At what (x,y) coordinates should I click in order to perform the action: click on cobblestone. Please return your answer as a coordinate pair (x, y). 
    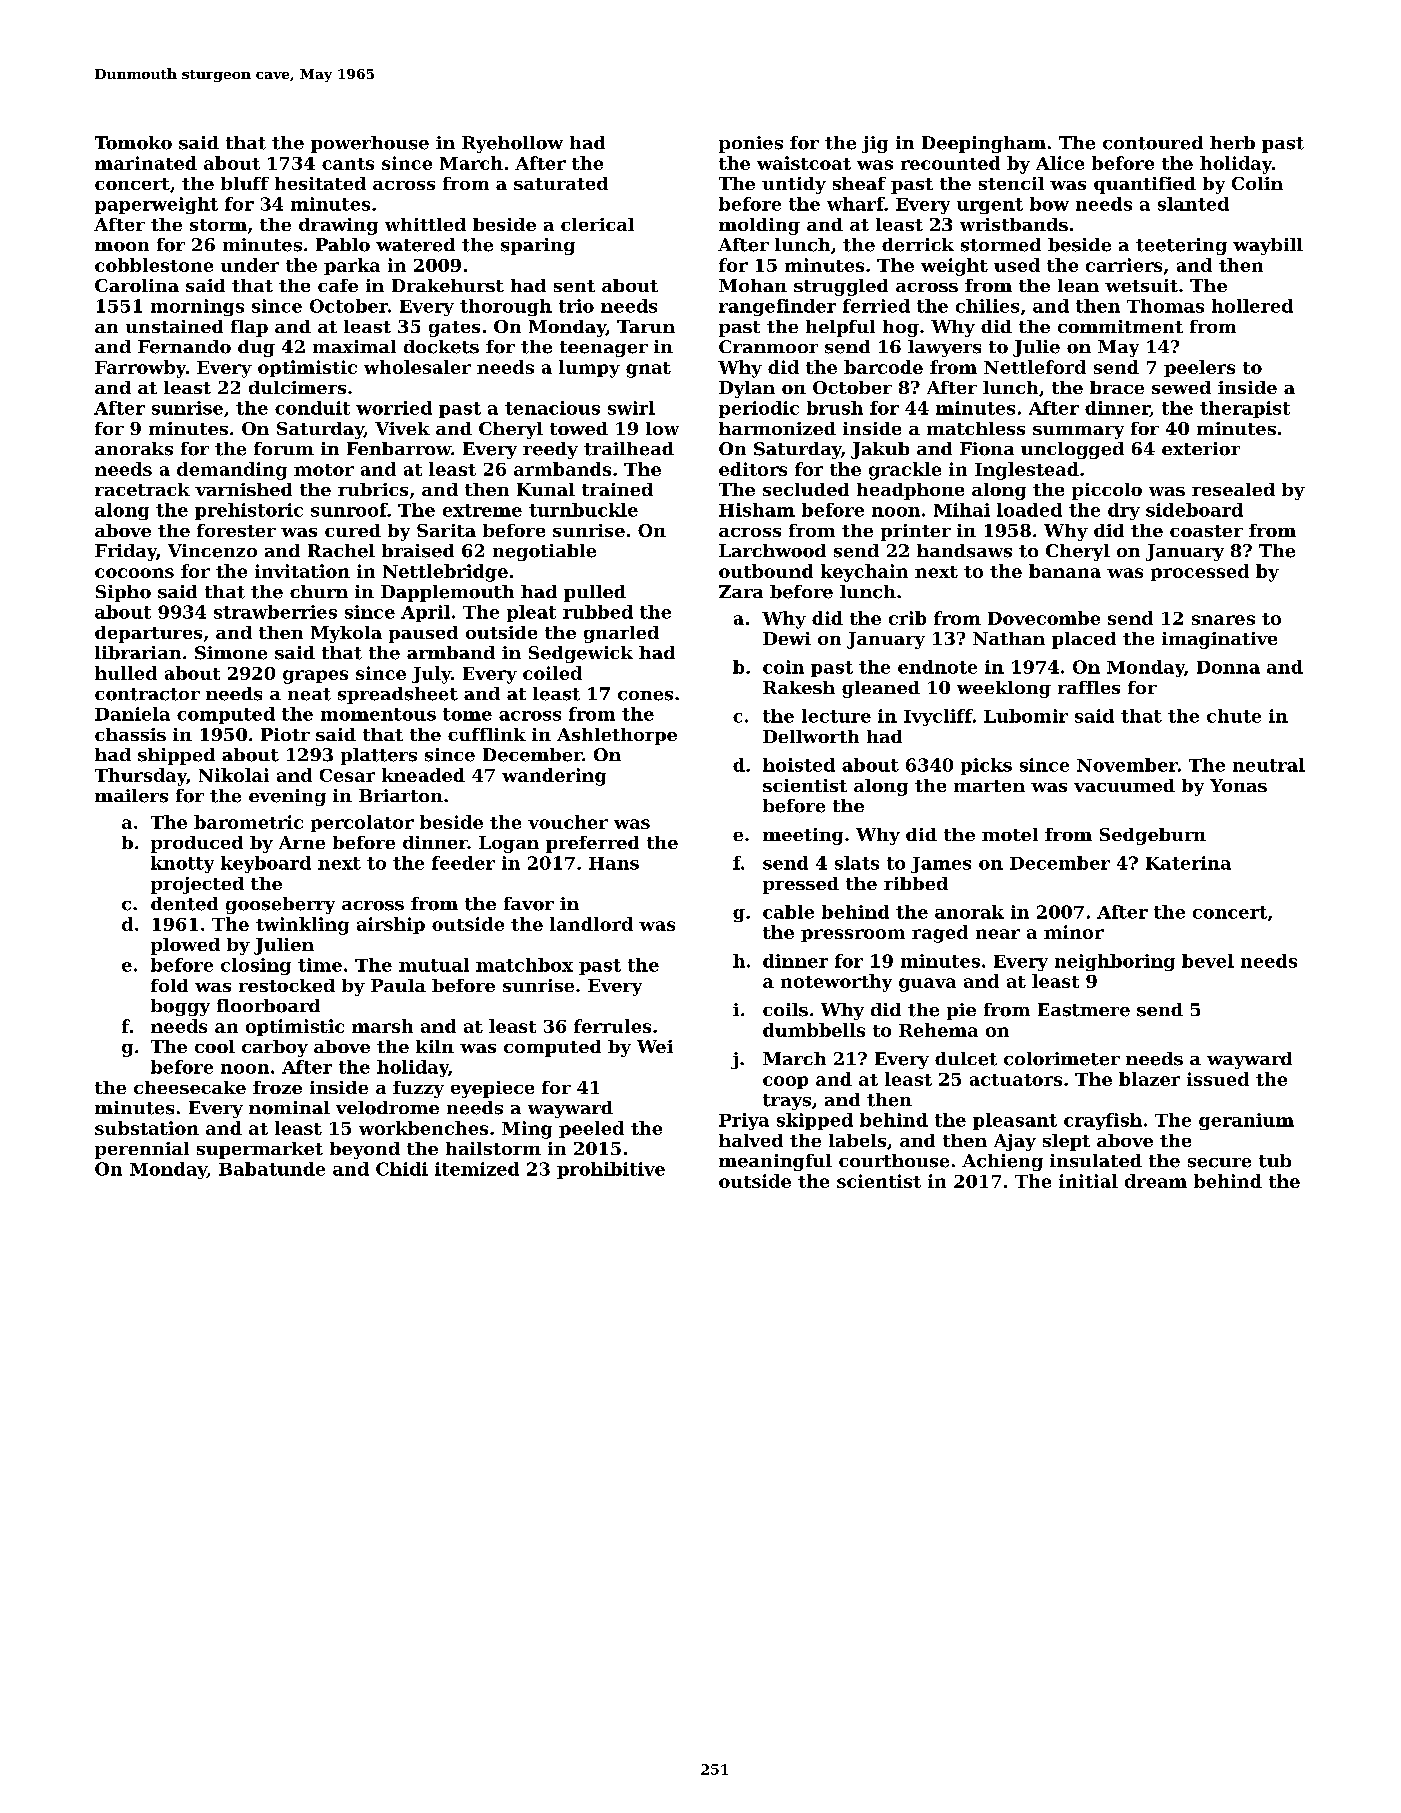
    Looking at the image, I should click on (154, 265).
